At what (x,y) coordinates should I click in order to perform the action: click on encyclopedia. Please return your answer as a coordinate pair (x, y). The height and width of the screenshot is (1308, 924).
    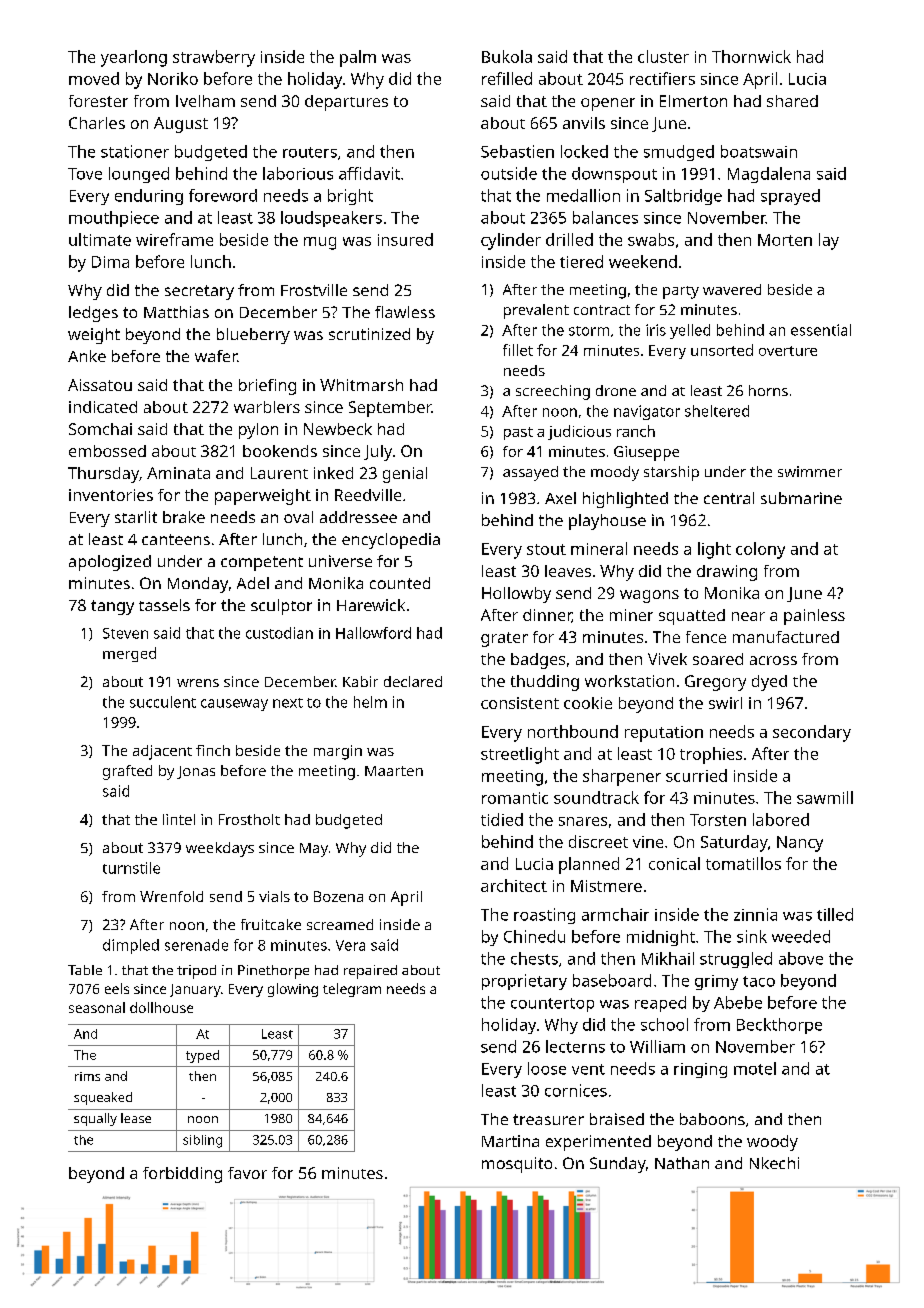
    Looking at the image, I should click on (391, 541).
